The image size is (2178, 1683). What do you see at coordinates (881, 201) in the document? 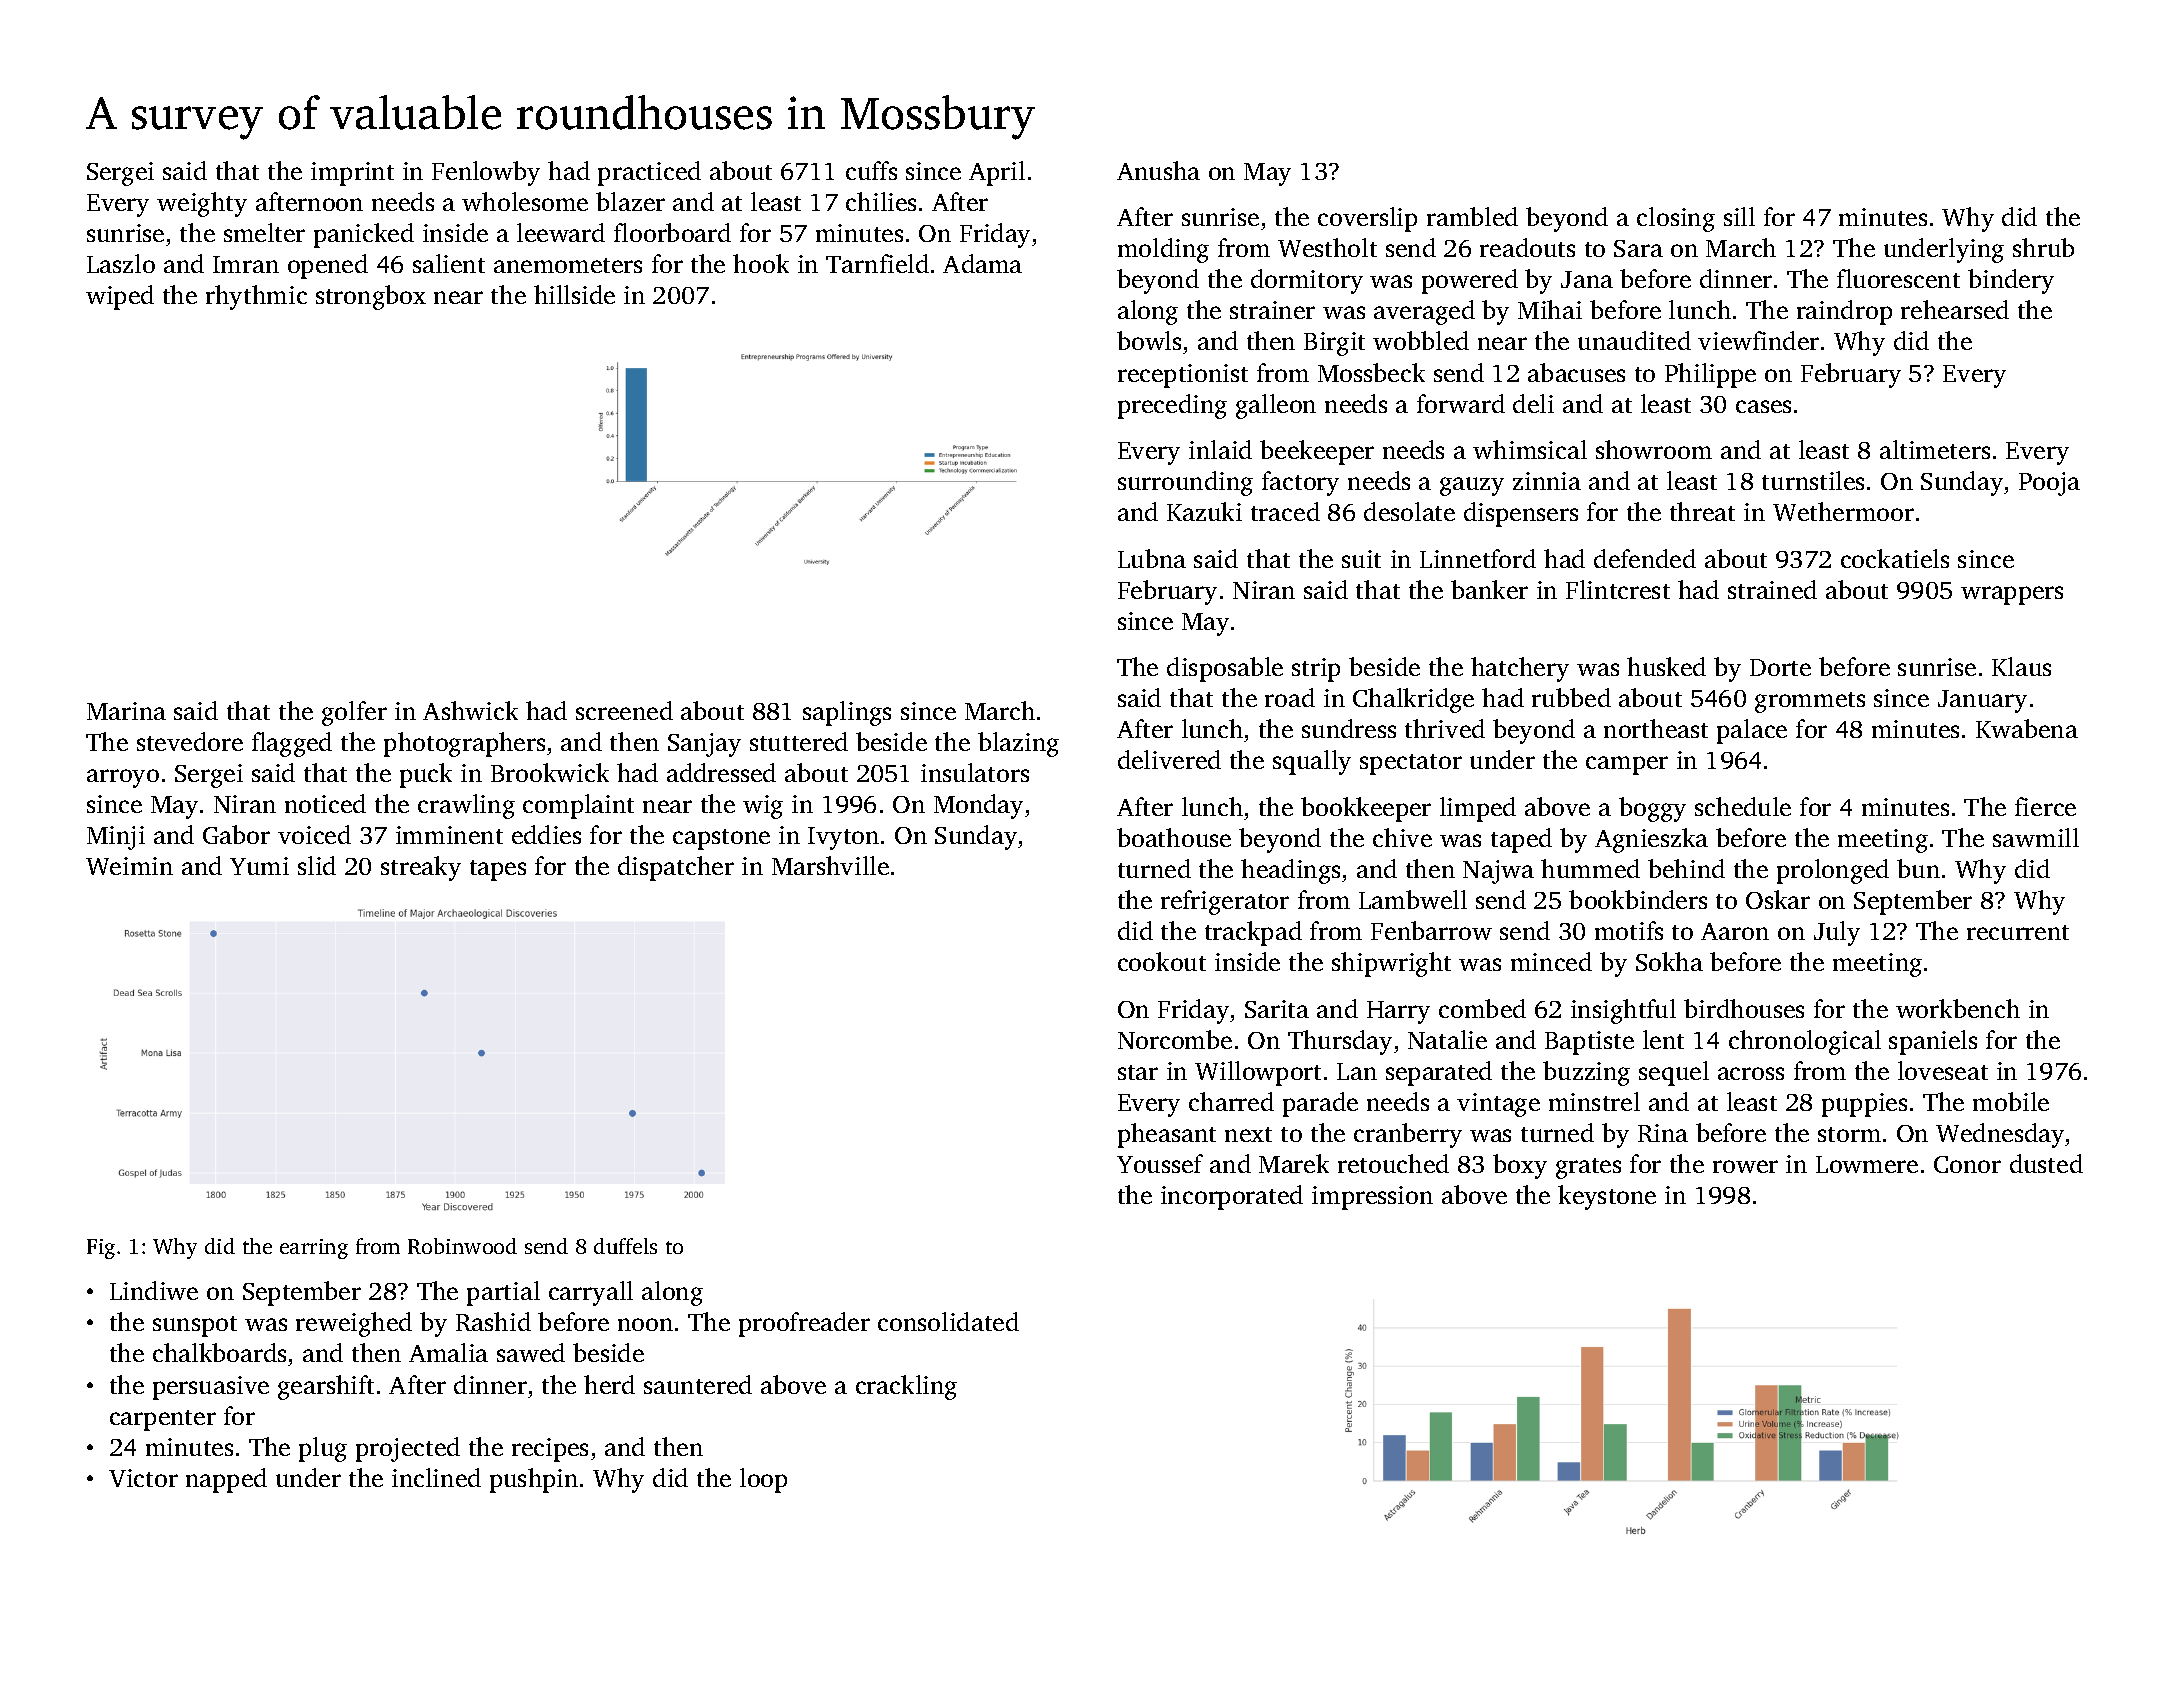
I see `chilies` at bounding box center [881, 201].
